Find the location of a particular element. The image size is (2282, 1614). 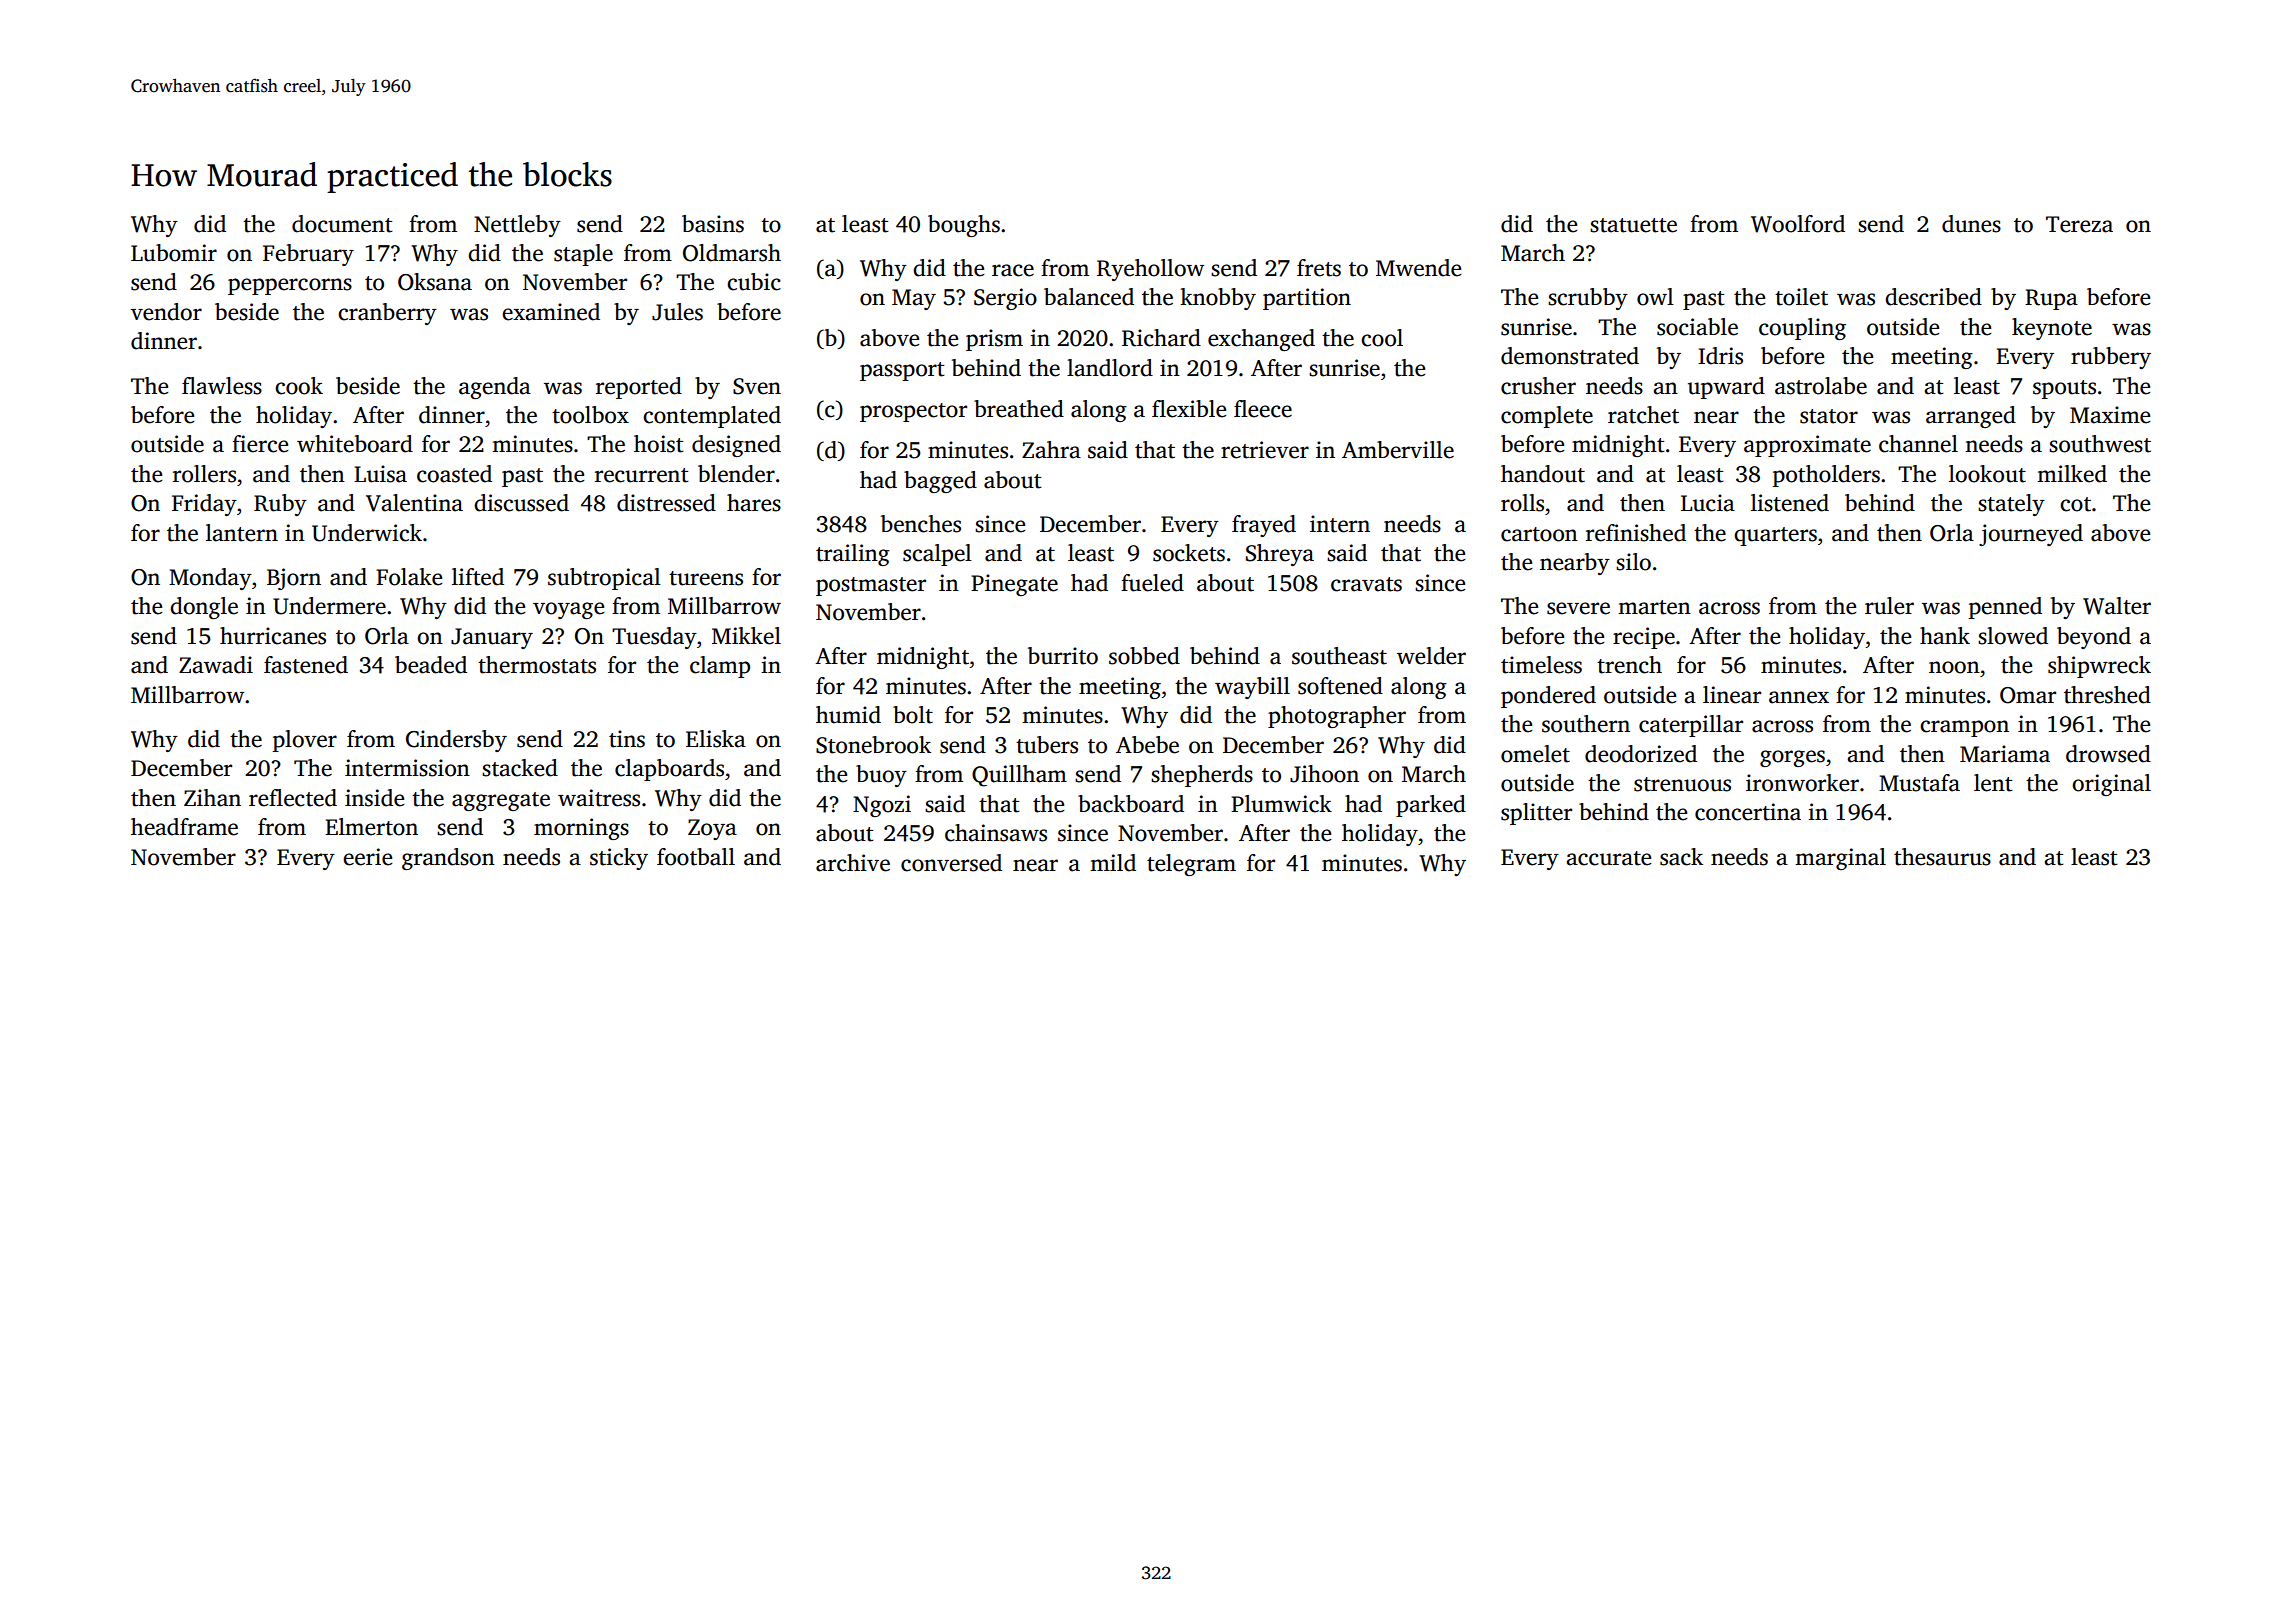

dunes is located at coordinates (1971, 224).
